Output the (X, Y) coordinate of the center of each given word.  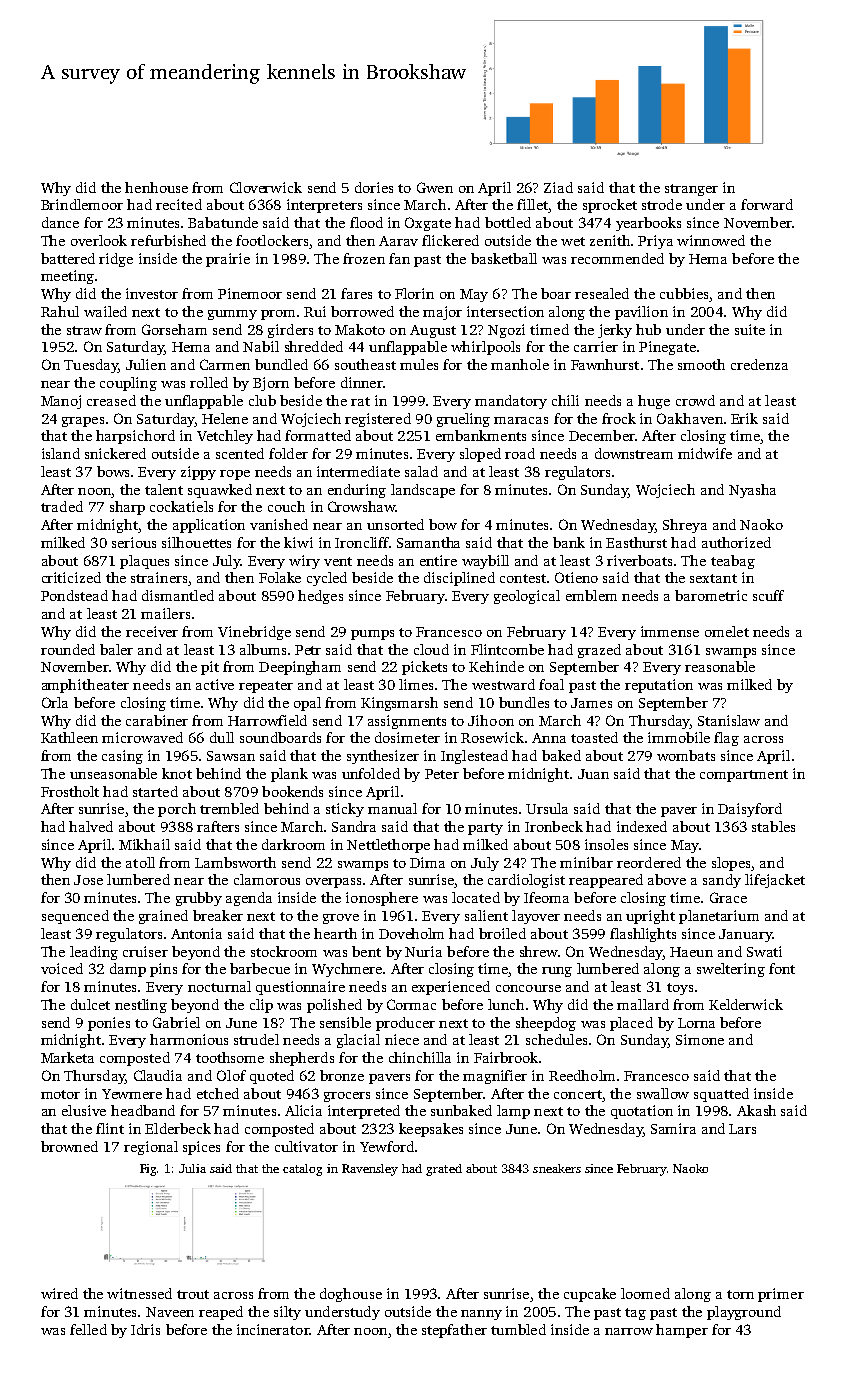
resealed (602, 293)
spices (201, 1148)
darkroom (293, 844)
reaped (221, 1313)
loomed (645, 1293)
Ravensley (370, 1170)
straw (84, 330)
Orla (55, 702)
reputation (659, 686)
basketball (504, 258)
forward (767, 204)
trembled (229, 808)
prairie (228, 260)
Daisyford (750, 810)
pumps (372, 635)
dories (374, 187)
